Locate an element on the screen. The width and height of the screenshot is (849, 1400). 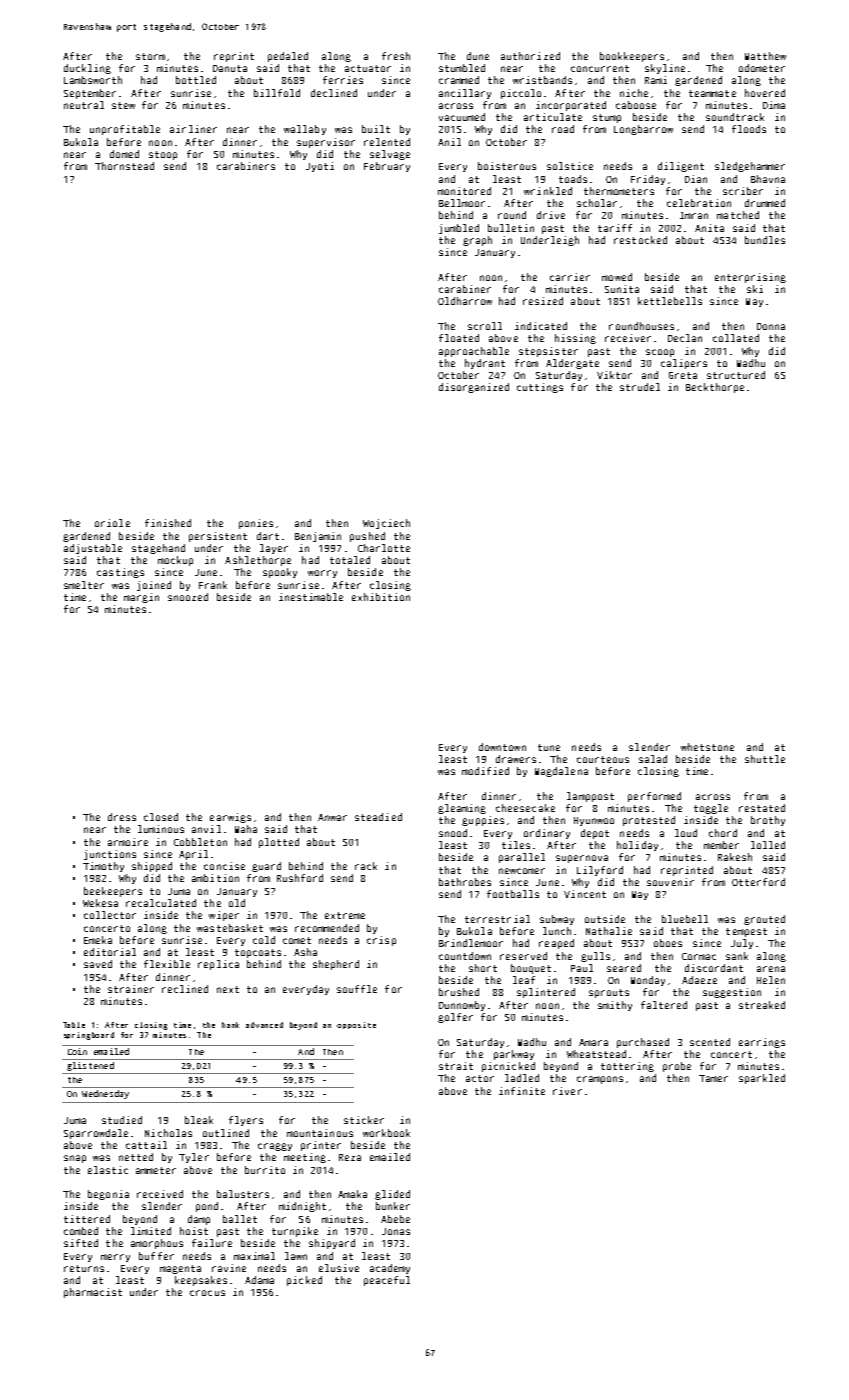
terrestrial is located at coordinates (497, 919).
